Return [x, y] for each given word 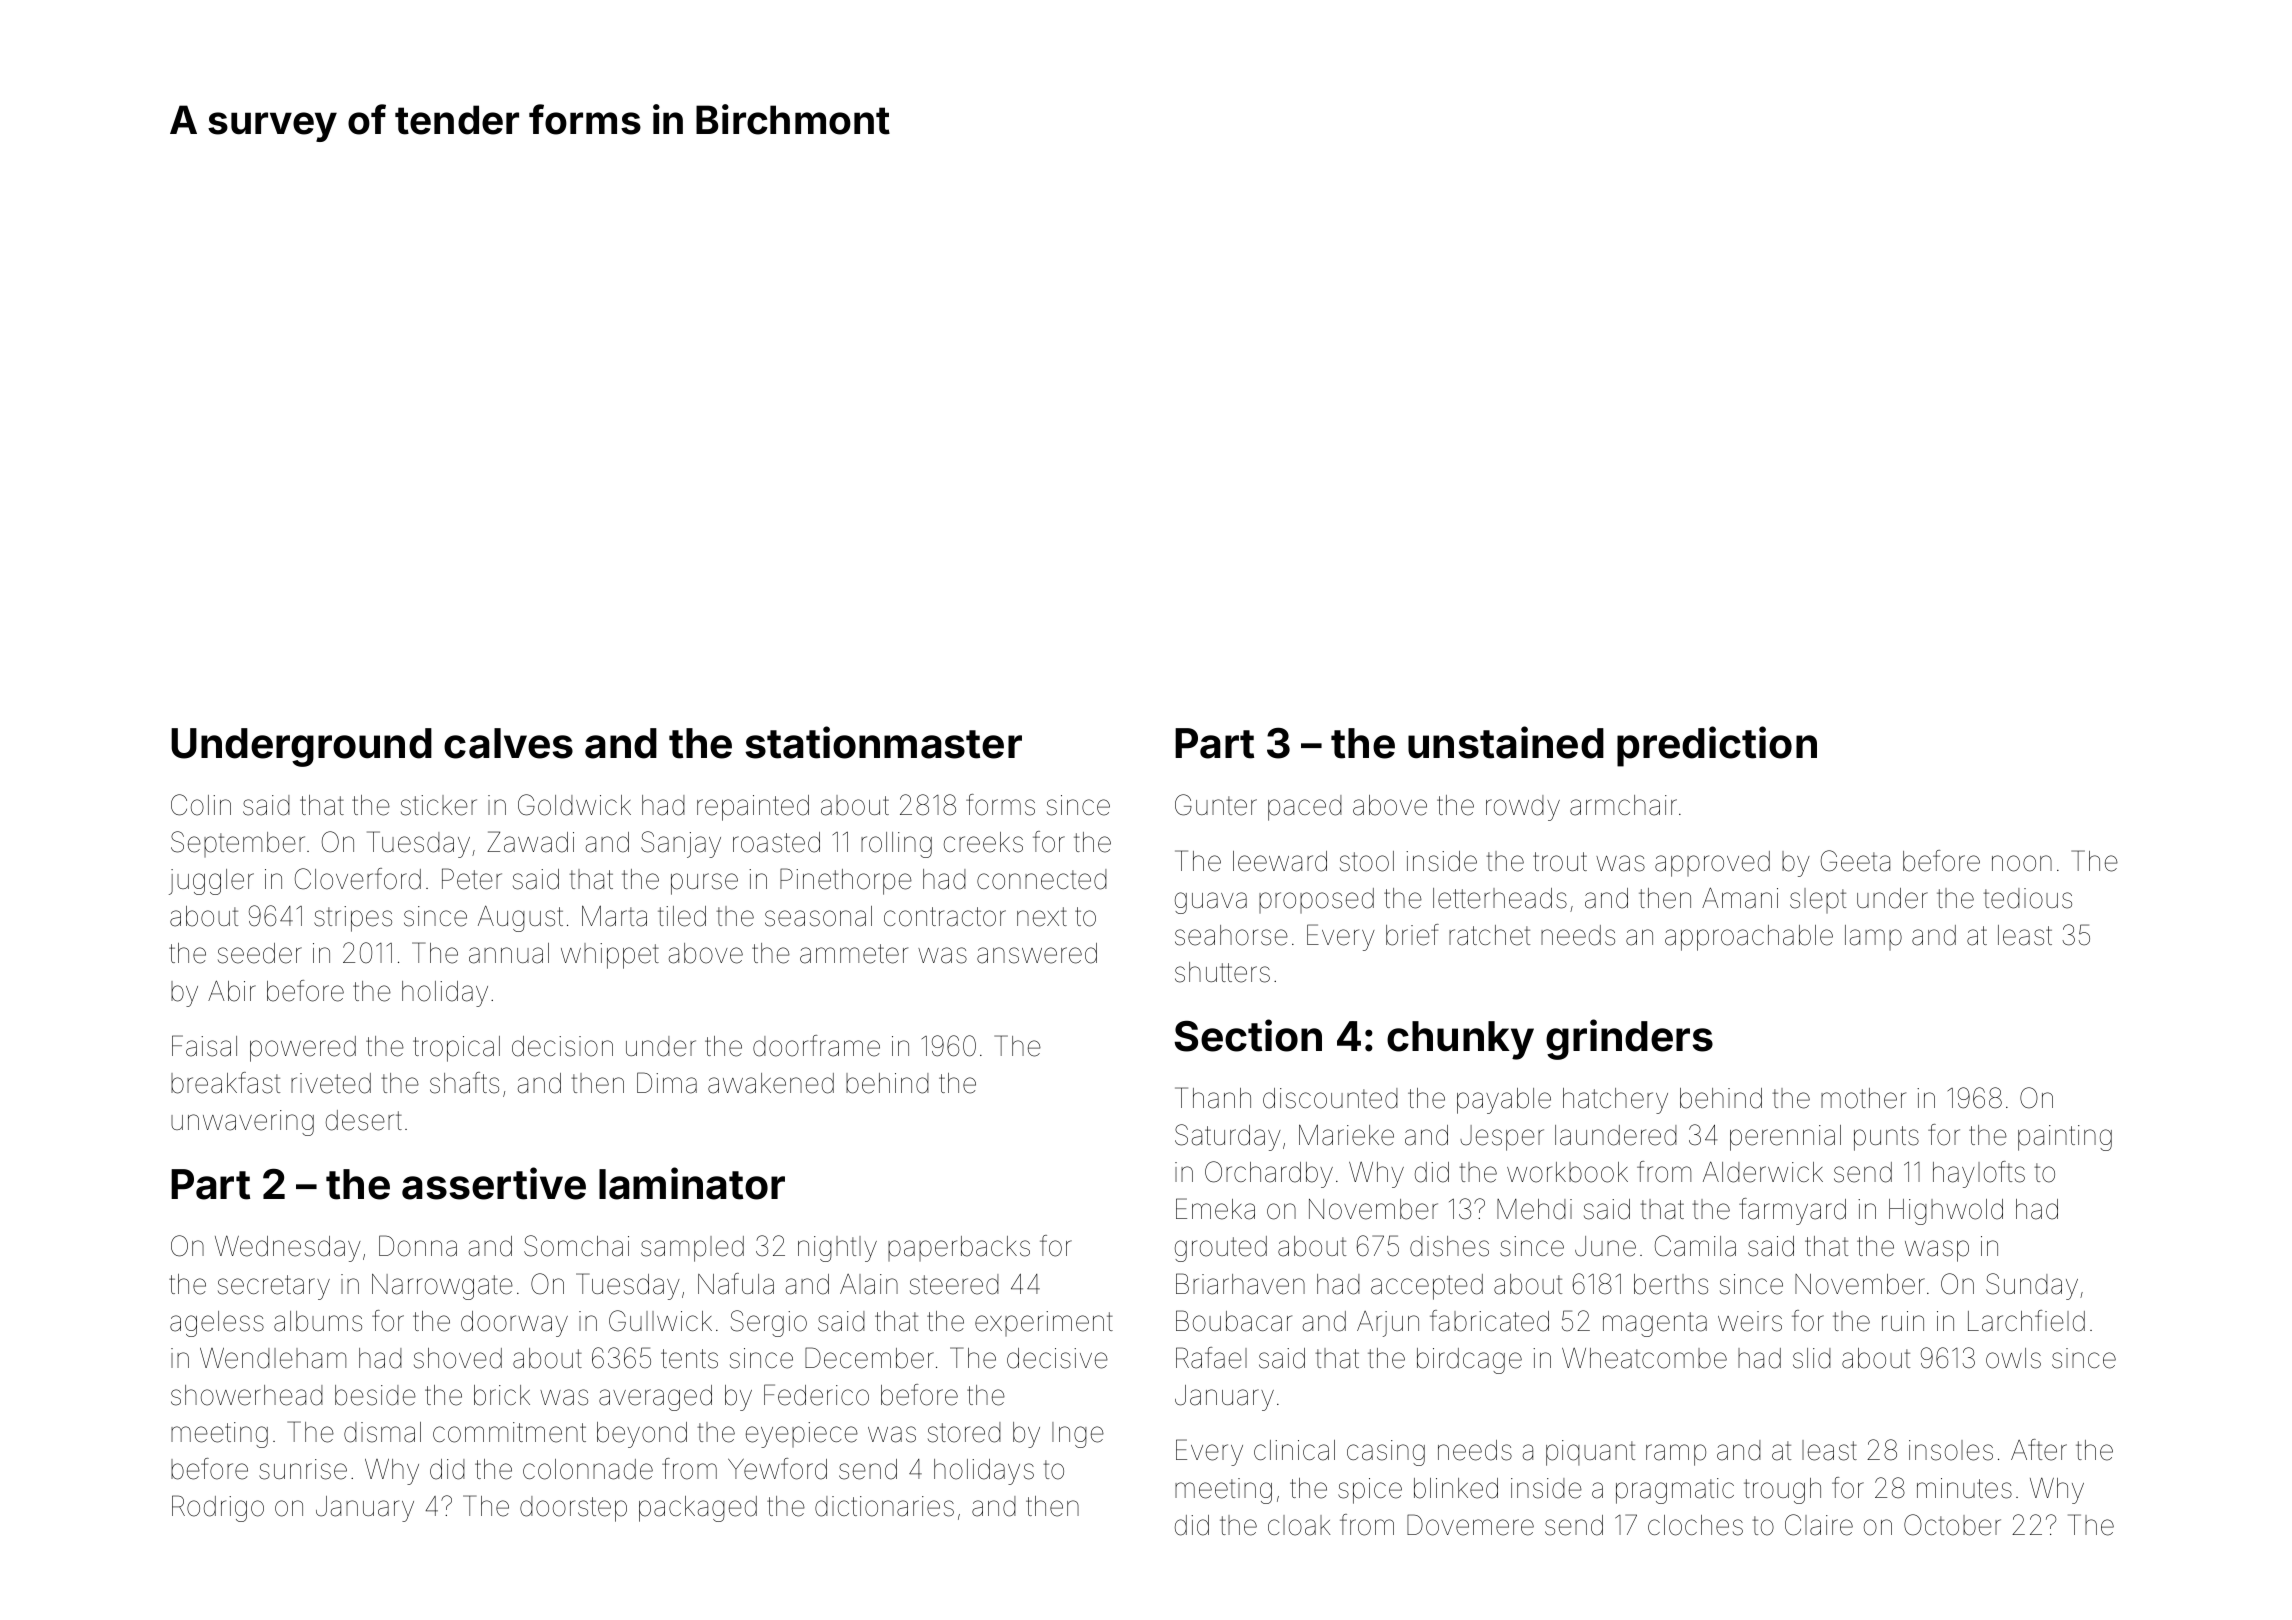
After [2039, 1450]
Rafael [1211, 1358]
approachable [1749, 938]
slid [1812, 1358]
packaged [698, 1509]
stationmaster [883, 742]
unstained [1506, 742]
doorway [514, 1324]
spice [1370, 1491]
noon [2022, 863]
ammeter [854, 954]
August [520, 919]
